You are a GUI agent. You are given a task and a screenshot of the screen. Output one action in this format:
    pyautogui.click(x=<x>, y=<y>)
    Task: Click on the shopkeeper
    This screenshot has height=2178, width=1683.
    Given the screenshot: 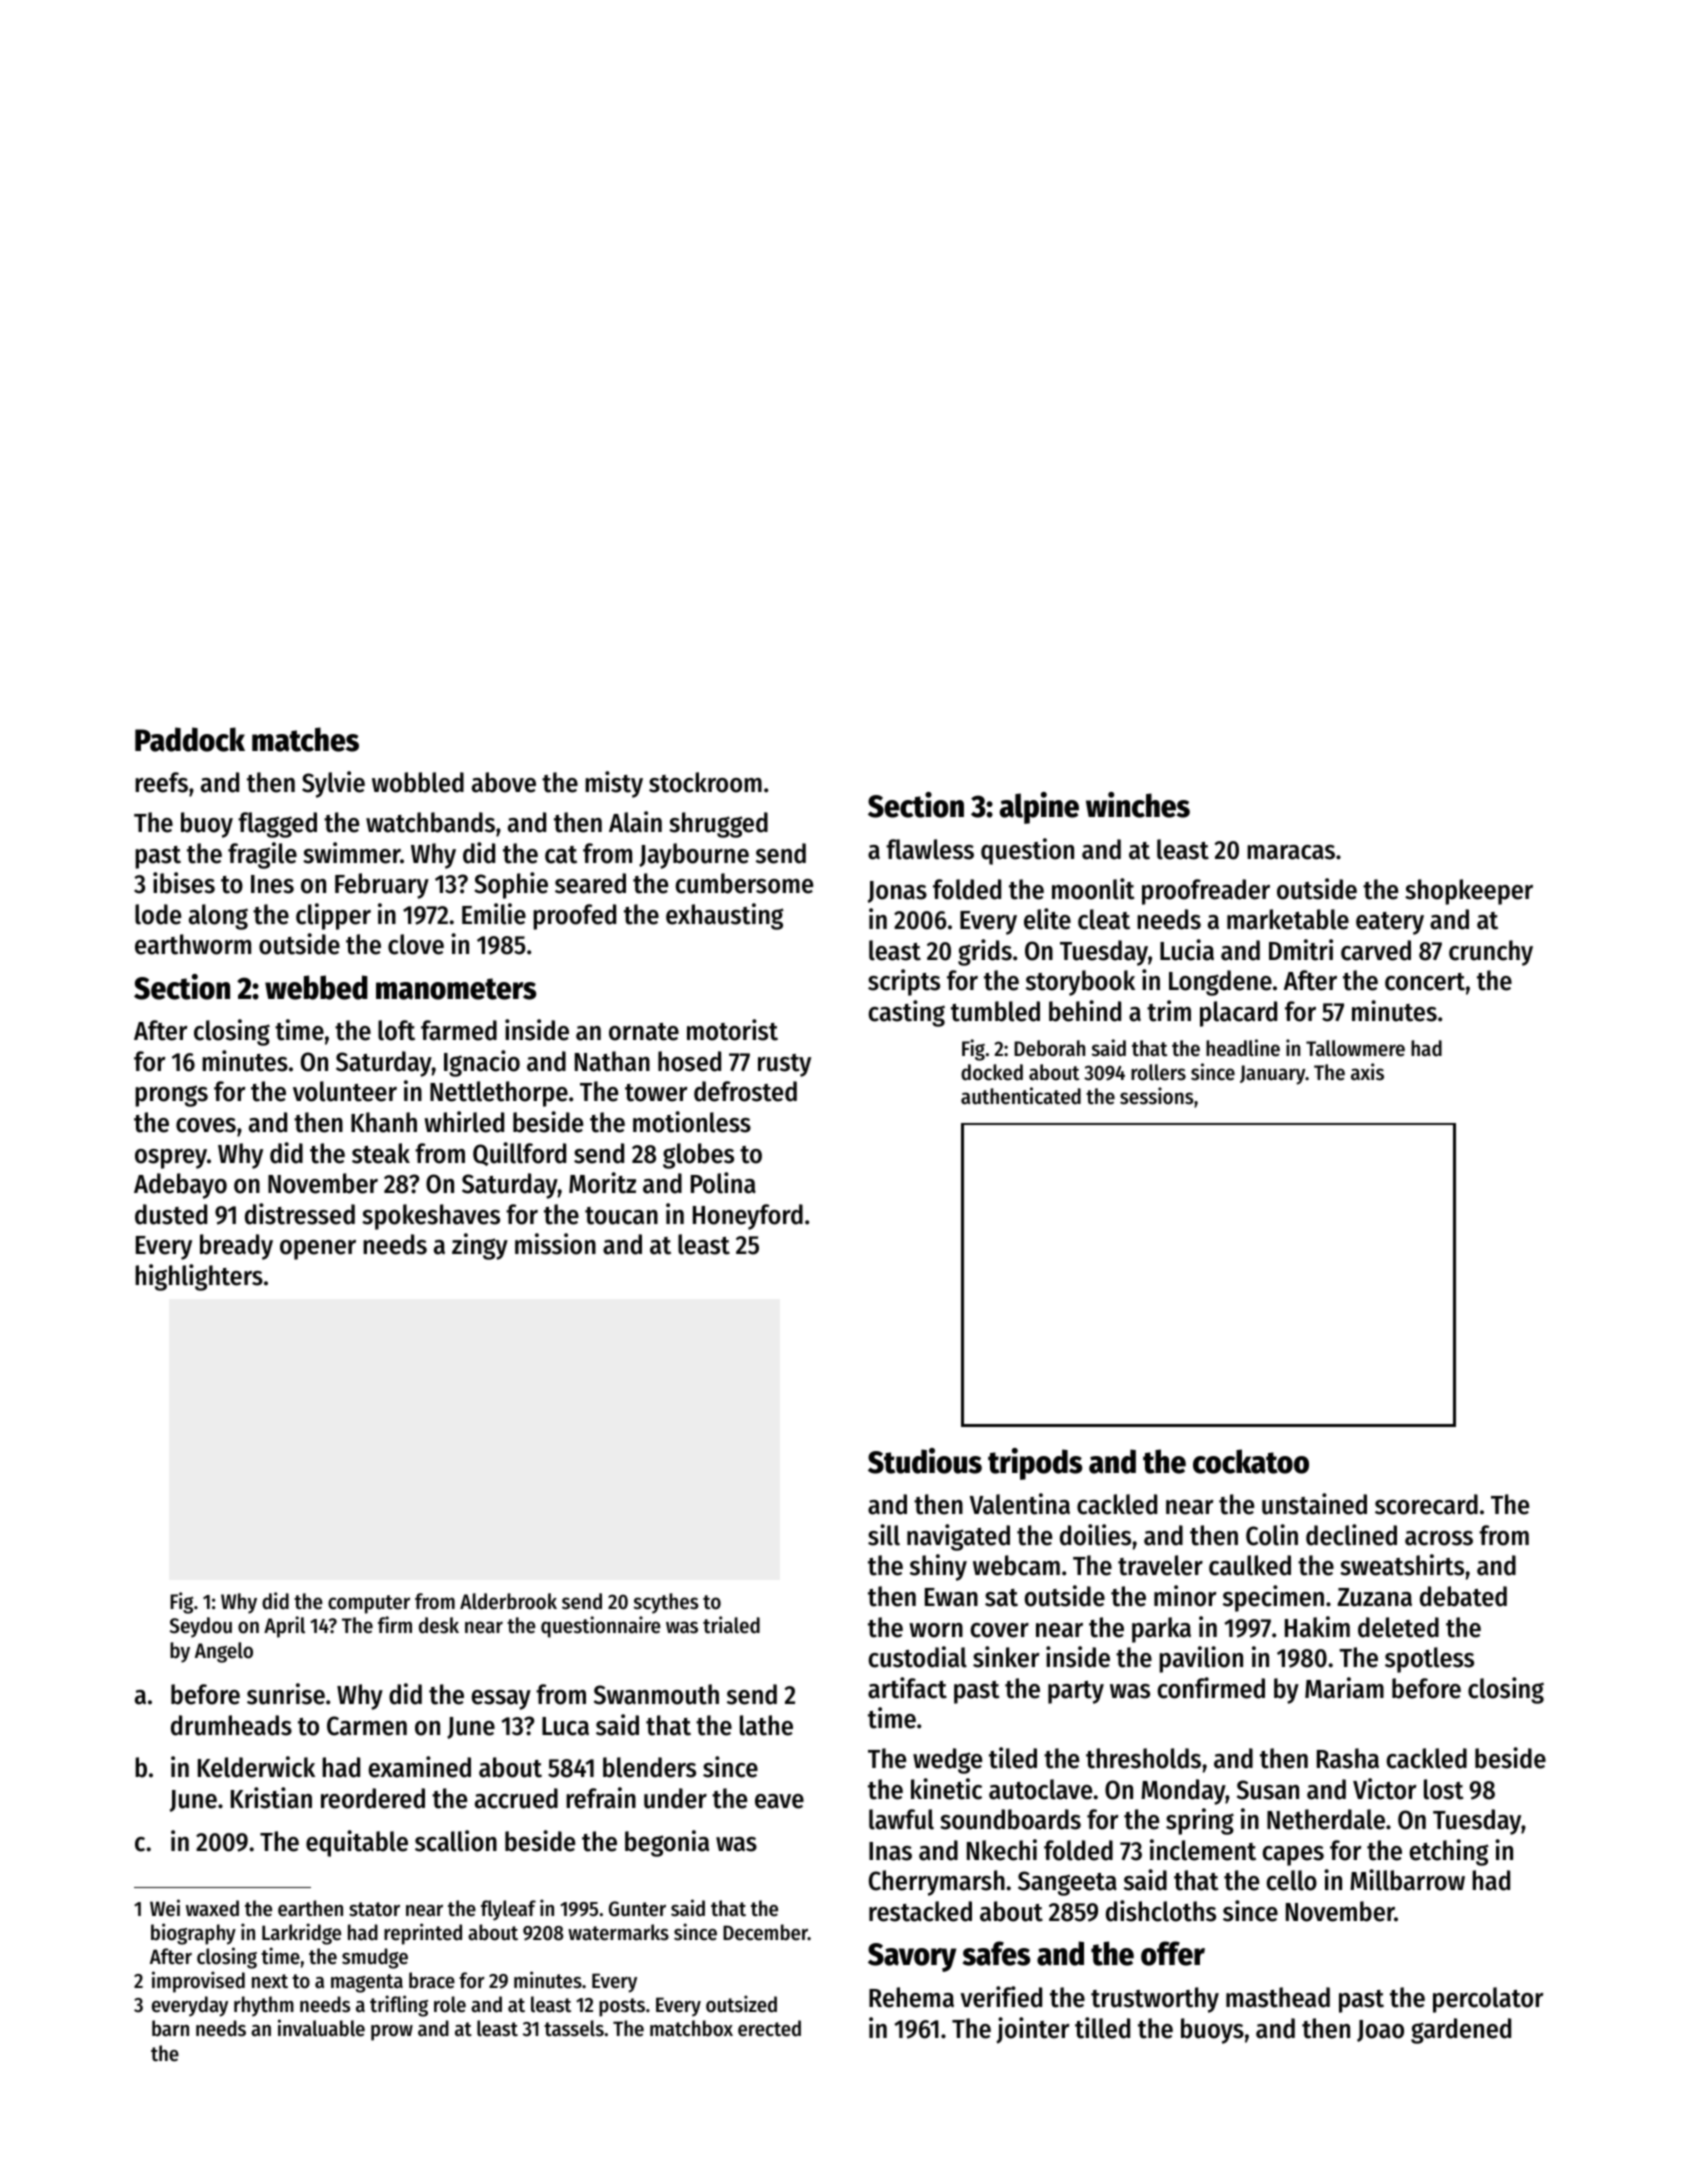 What is the action you would take?
    pyautogui.click(x=1469, y=892)
